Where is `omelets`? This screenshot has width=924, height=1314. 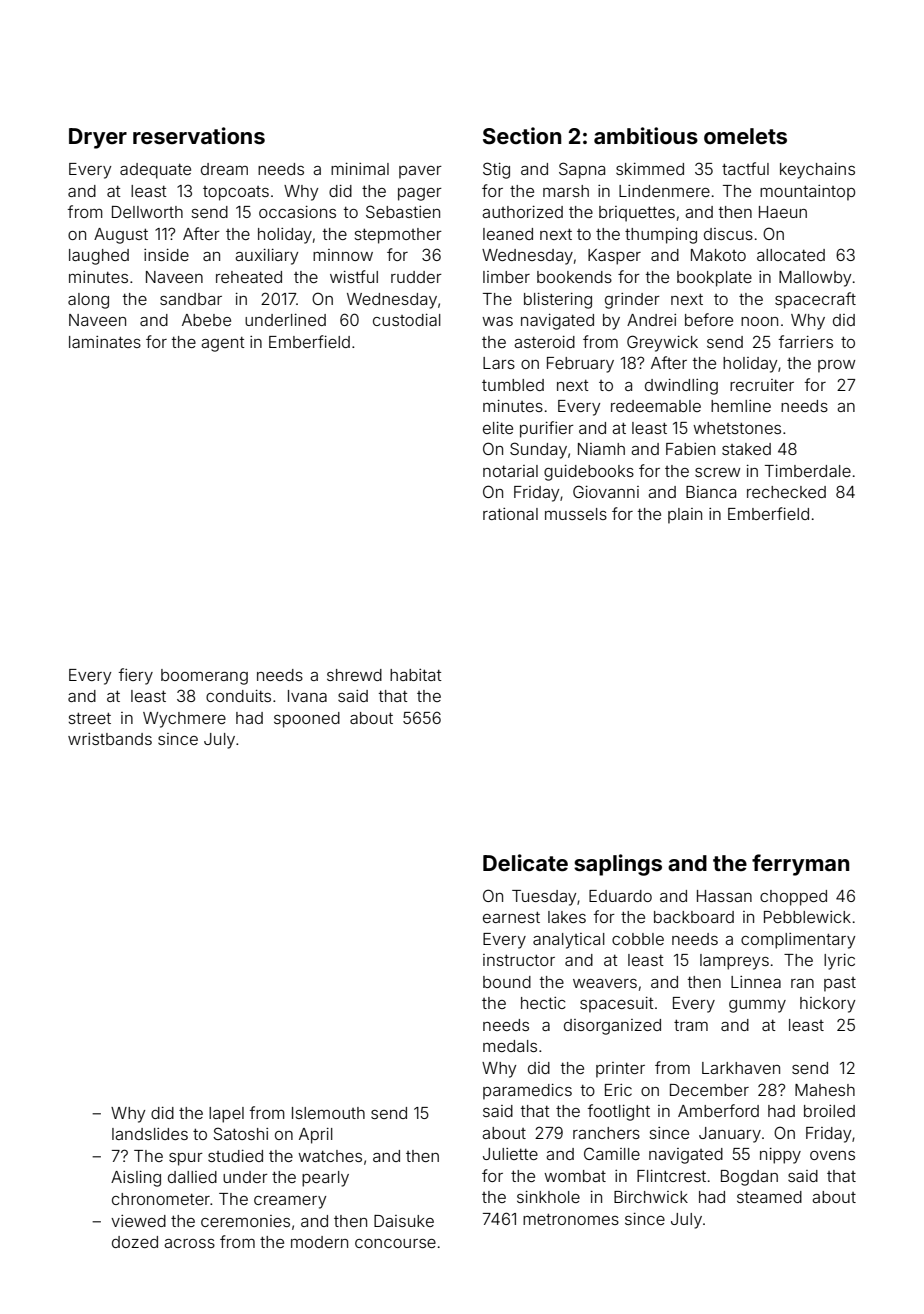 omelets is located at coordinates (745, 136).
